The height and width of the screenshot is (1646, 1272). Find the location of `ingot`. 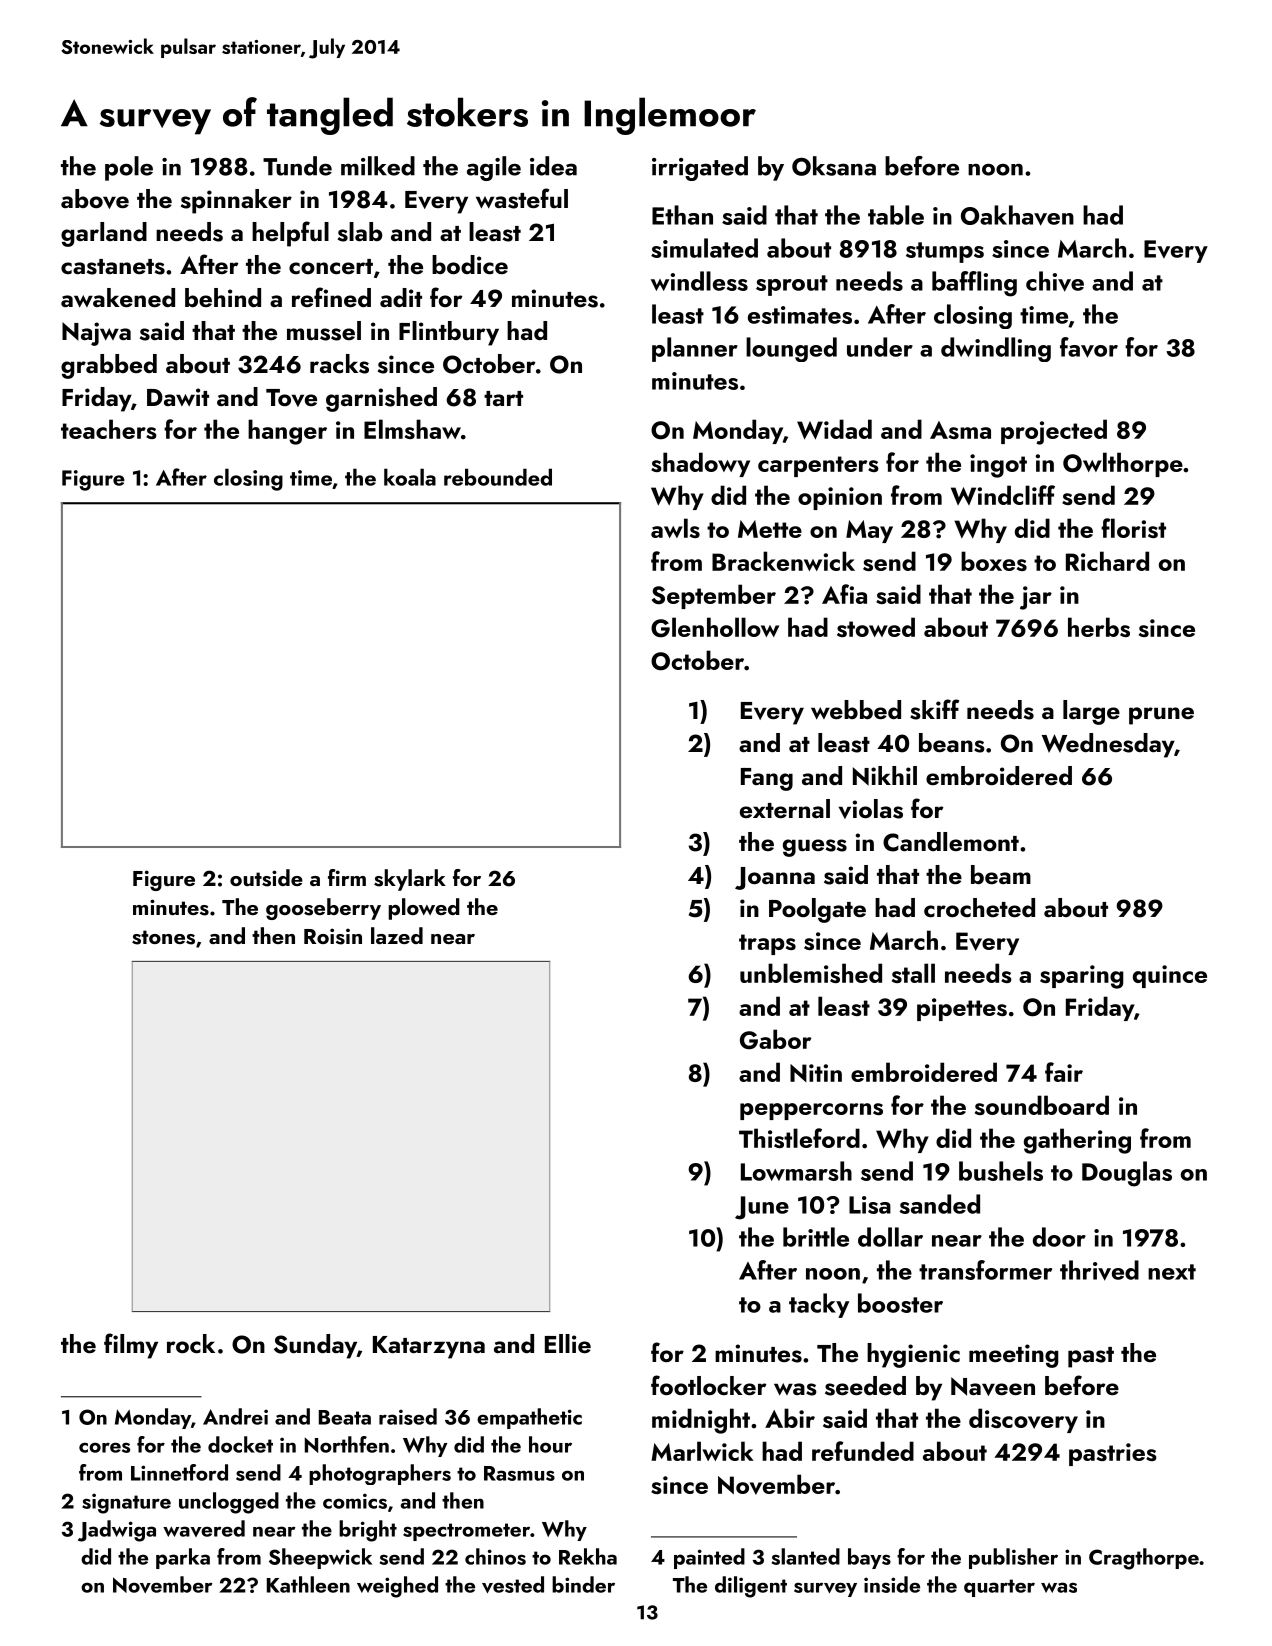

ingot is located at coordinates (998, 466).
